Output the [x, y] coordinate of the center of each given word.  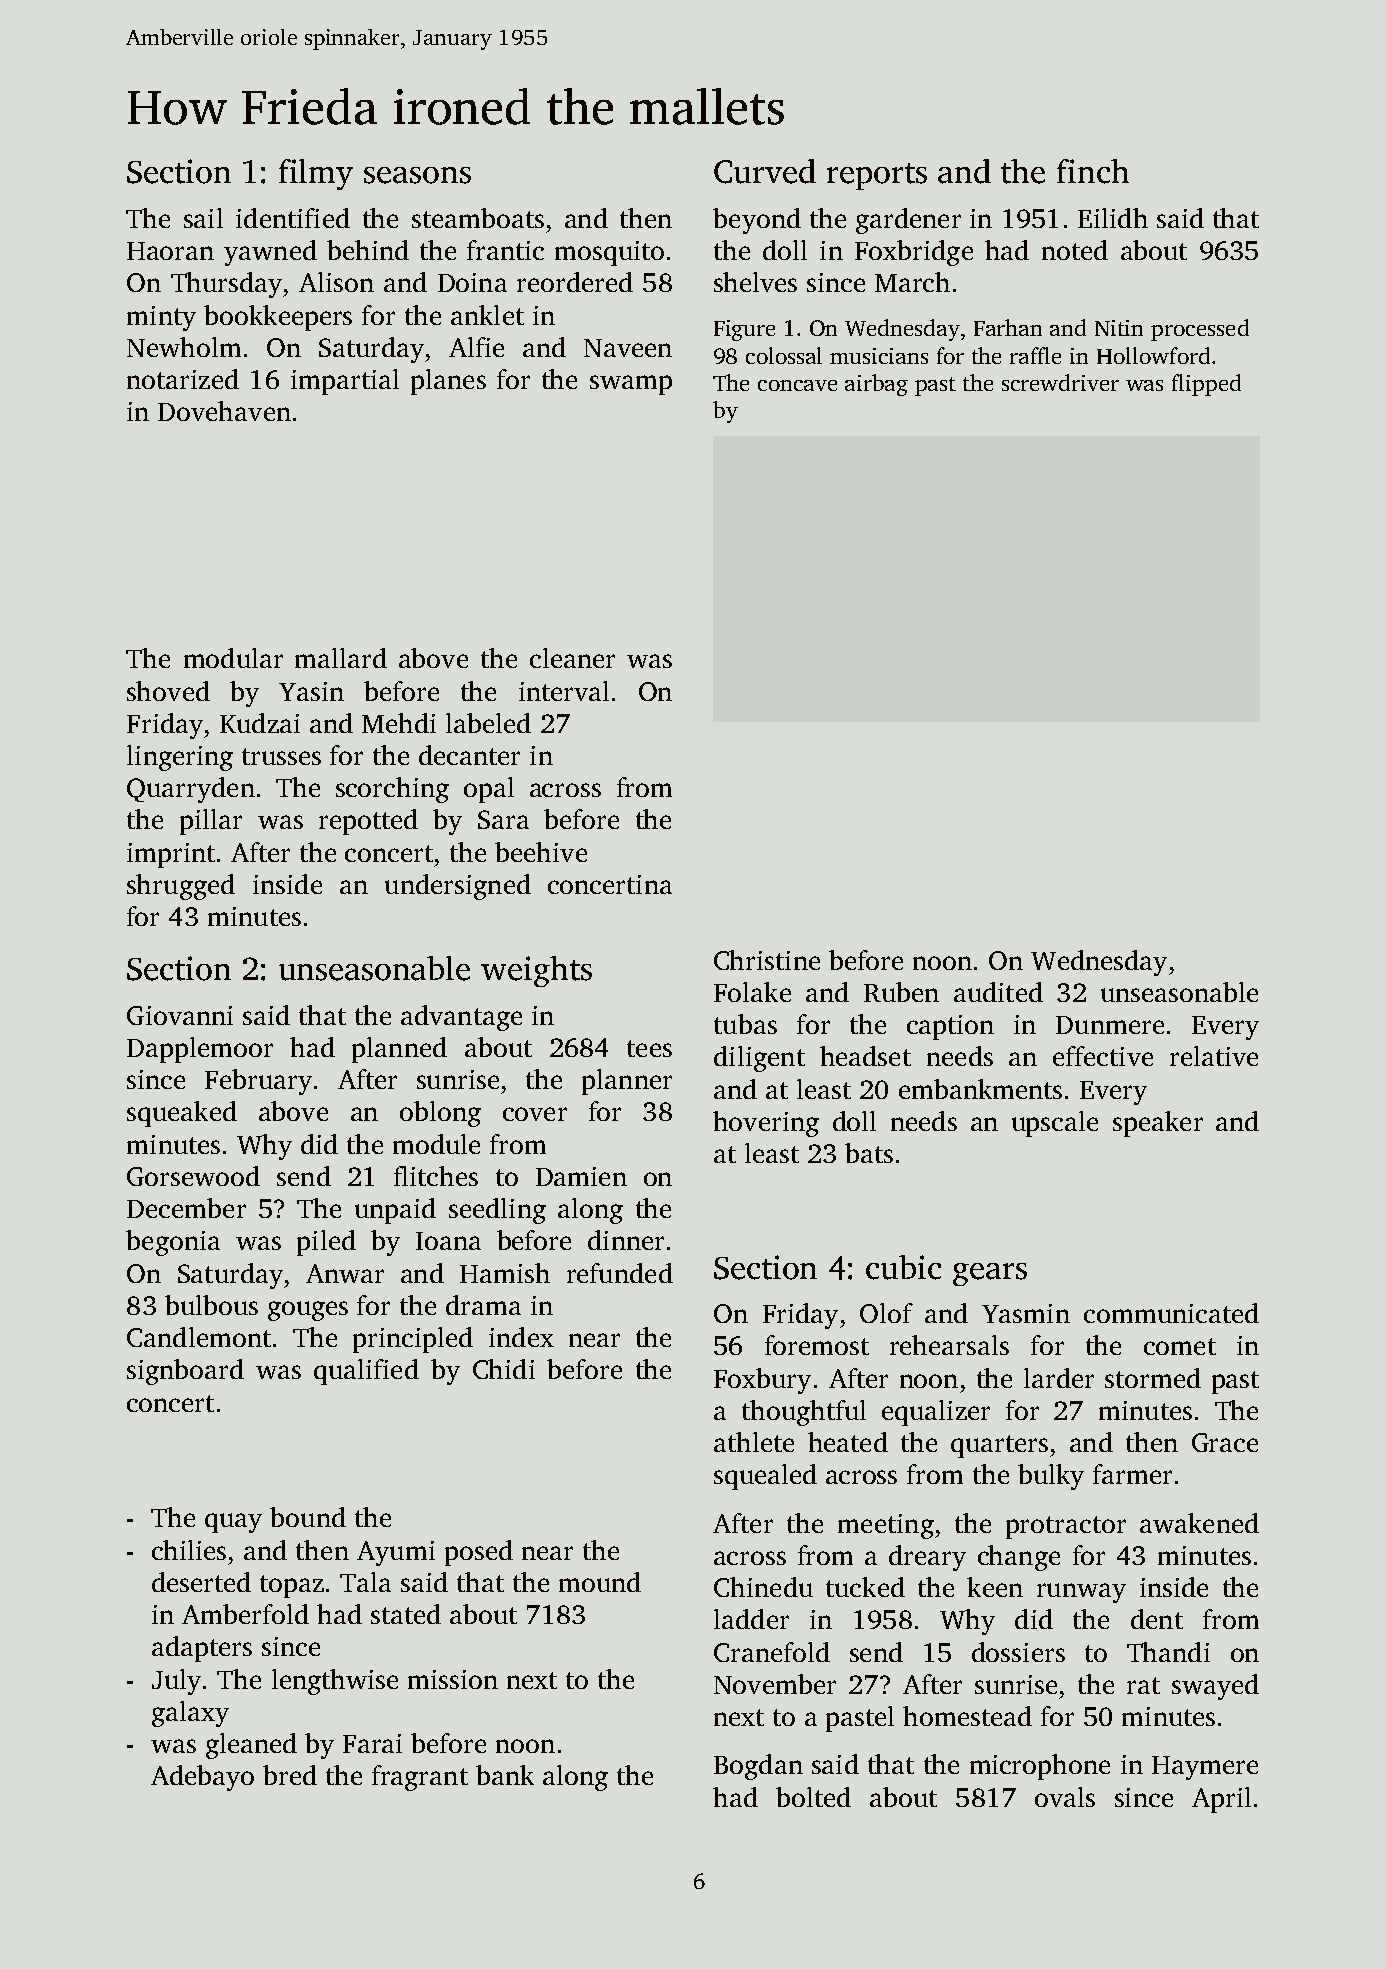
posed [479, 1553]
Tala [365, 1582]
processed [1200, 330]
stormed [1153, 1378]
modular [233, 658]
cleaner [572, 658]
